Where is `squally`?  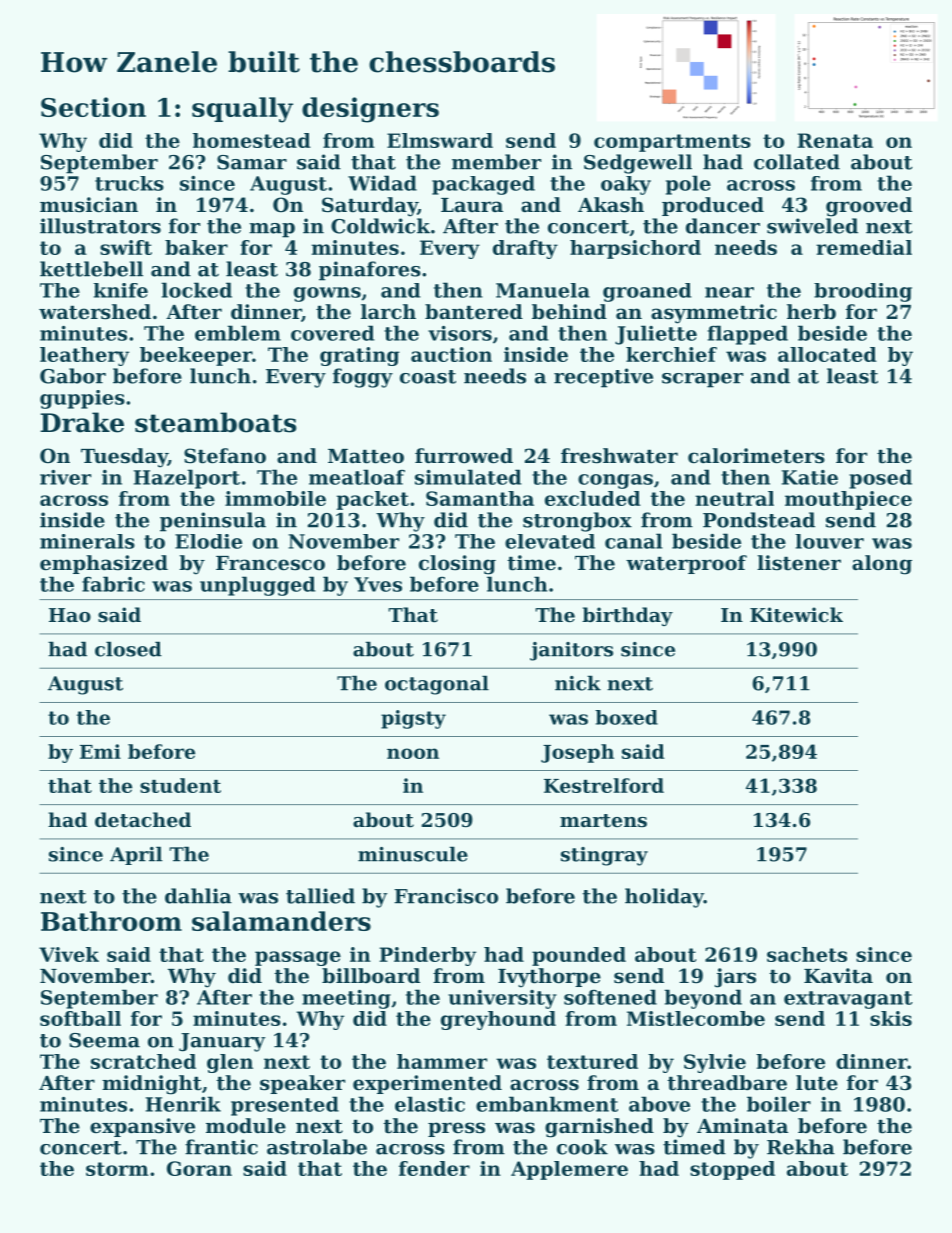 squally is located at coordinates (242, 110).
